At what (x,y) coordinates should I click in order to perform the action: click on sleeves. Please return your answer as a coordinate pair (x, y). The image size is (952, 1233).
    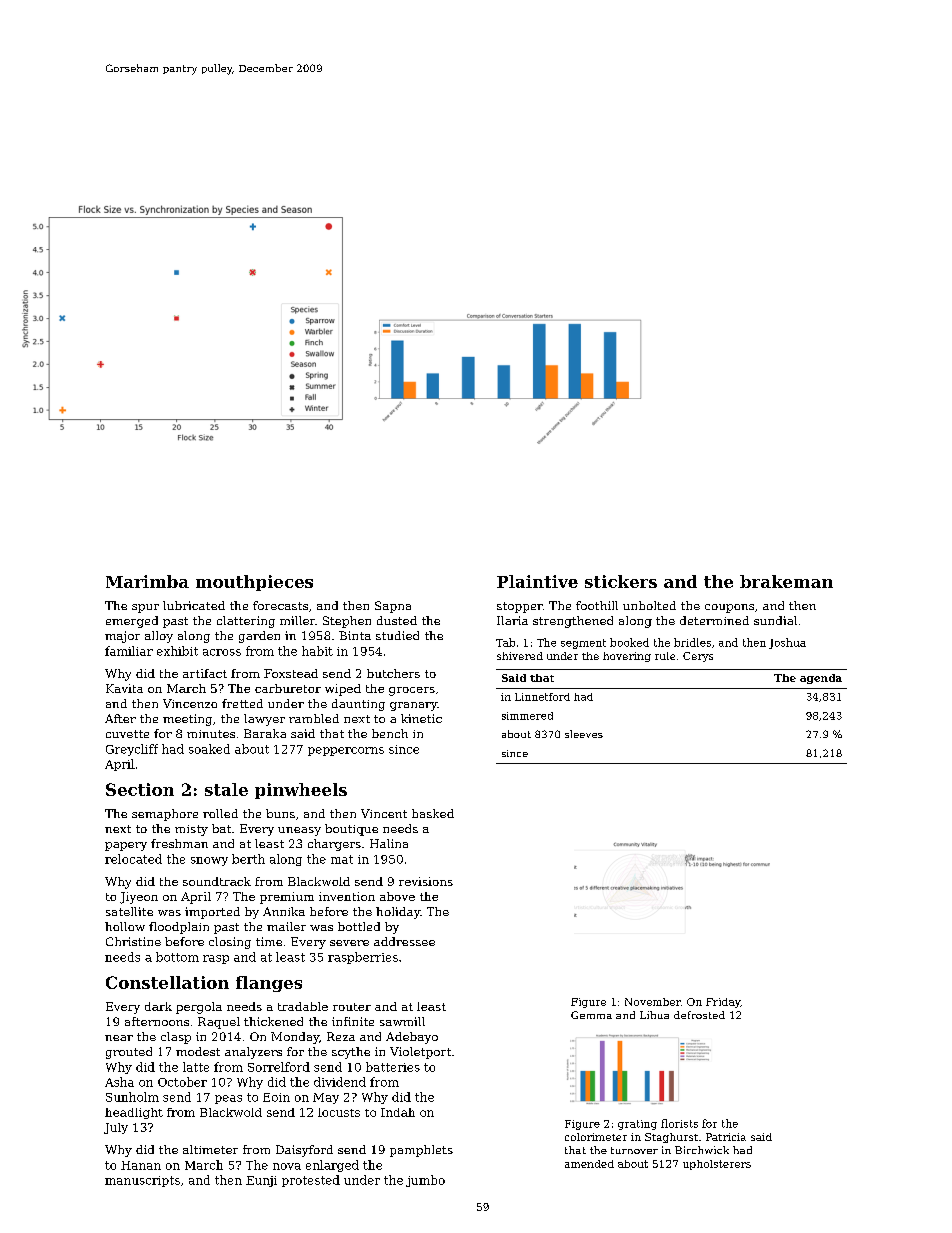
    Looking at the image, I should click on (584, 734).
